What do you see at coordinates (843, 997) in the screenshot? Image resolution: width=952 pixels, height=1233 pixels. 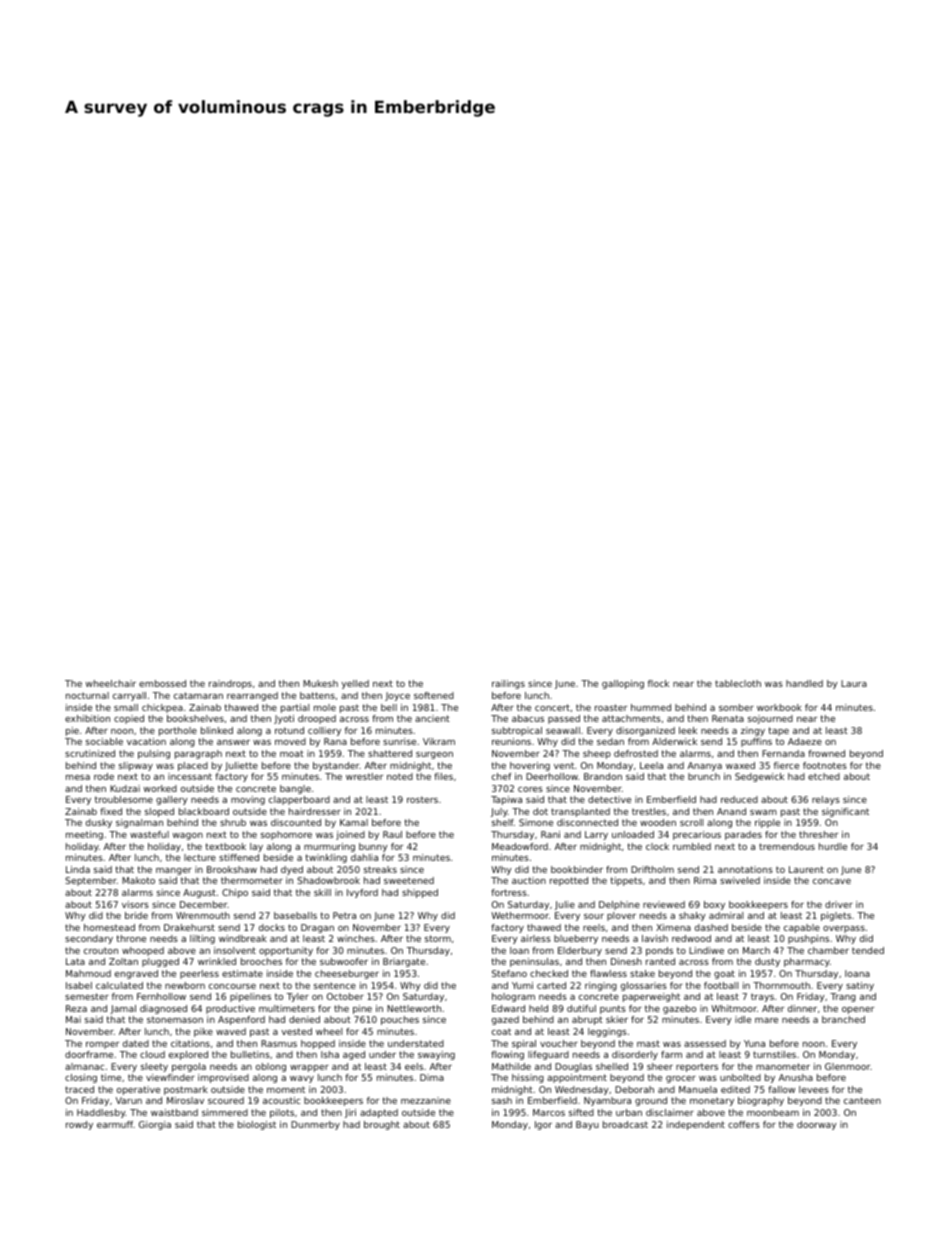 I see `Trang` at bounding box center [843, 997].
